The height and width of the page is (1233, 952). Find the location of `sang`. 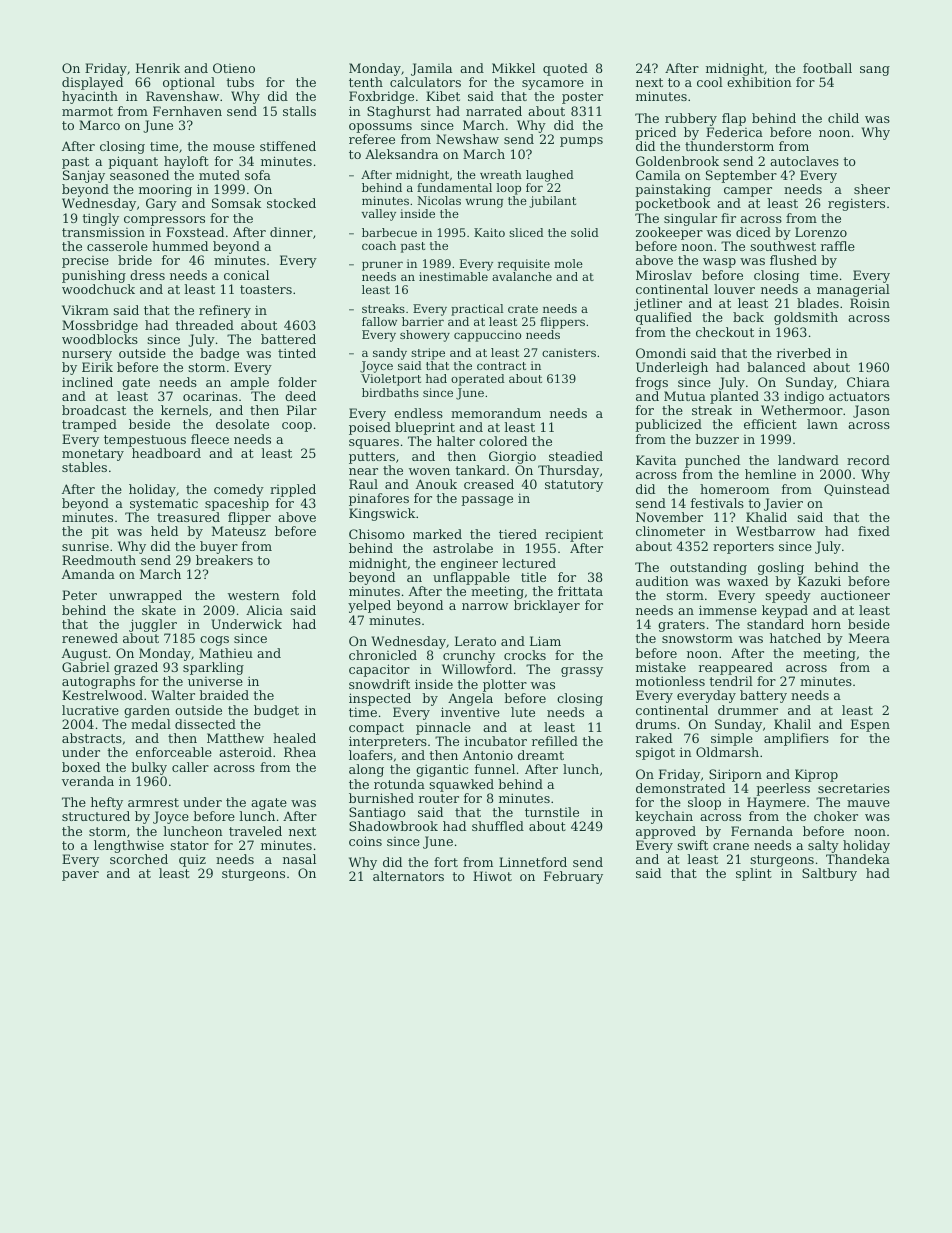

sang is located at coordinates (875, 71).
